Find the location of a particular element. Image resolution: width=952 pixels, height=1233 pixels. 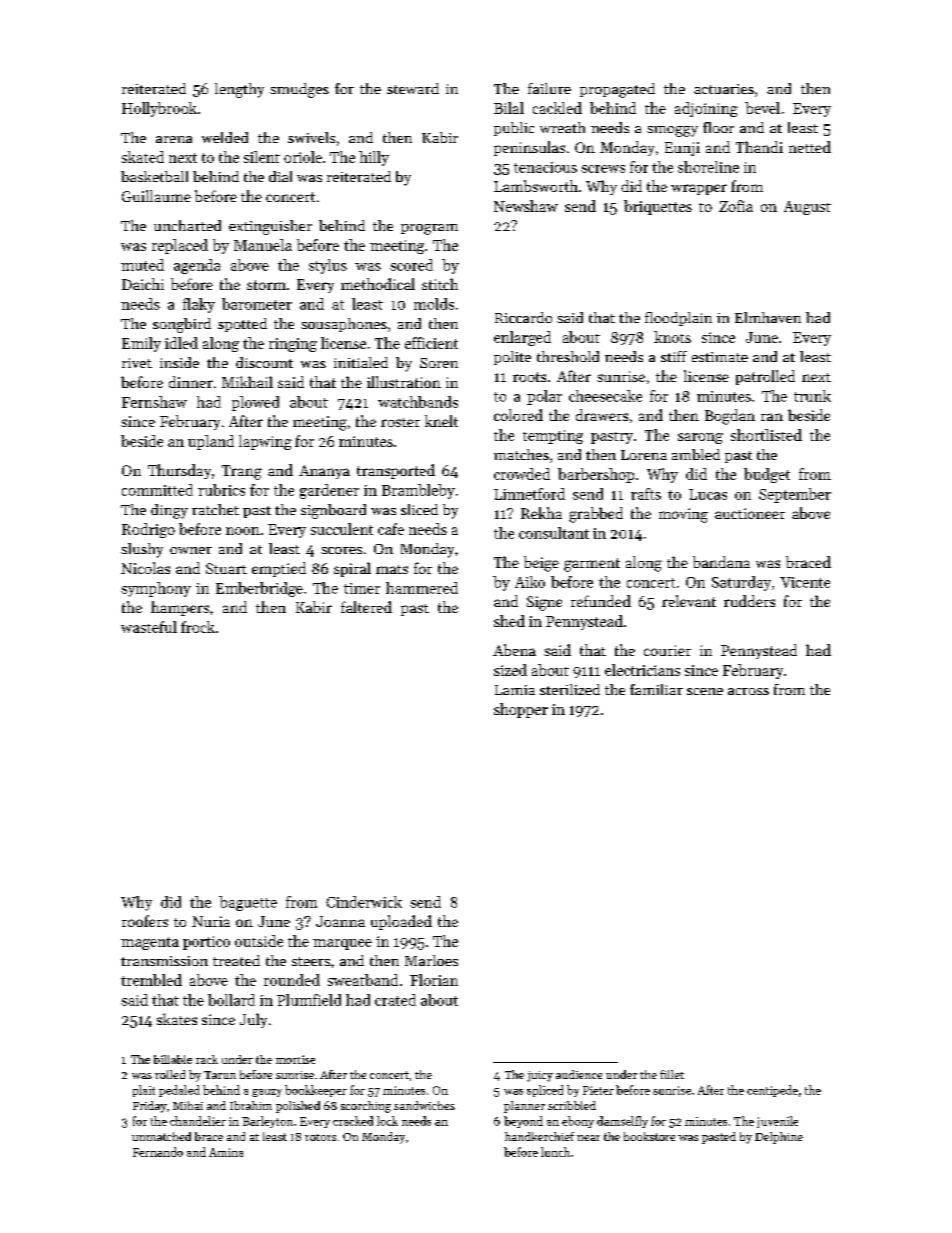

skates is located at coordinates (177, 1019).
